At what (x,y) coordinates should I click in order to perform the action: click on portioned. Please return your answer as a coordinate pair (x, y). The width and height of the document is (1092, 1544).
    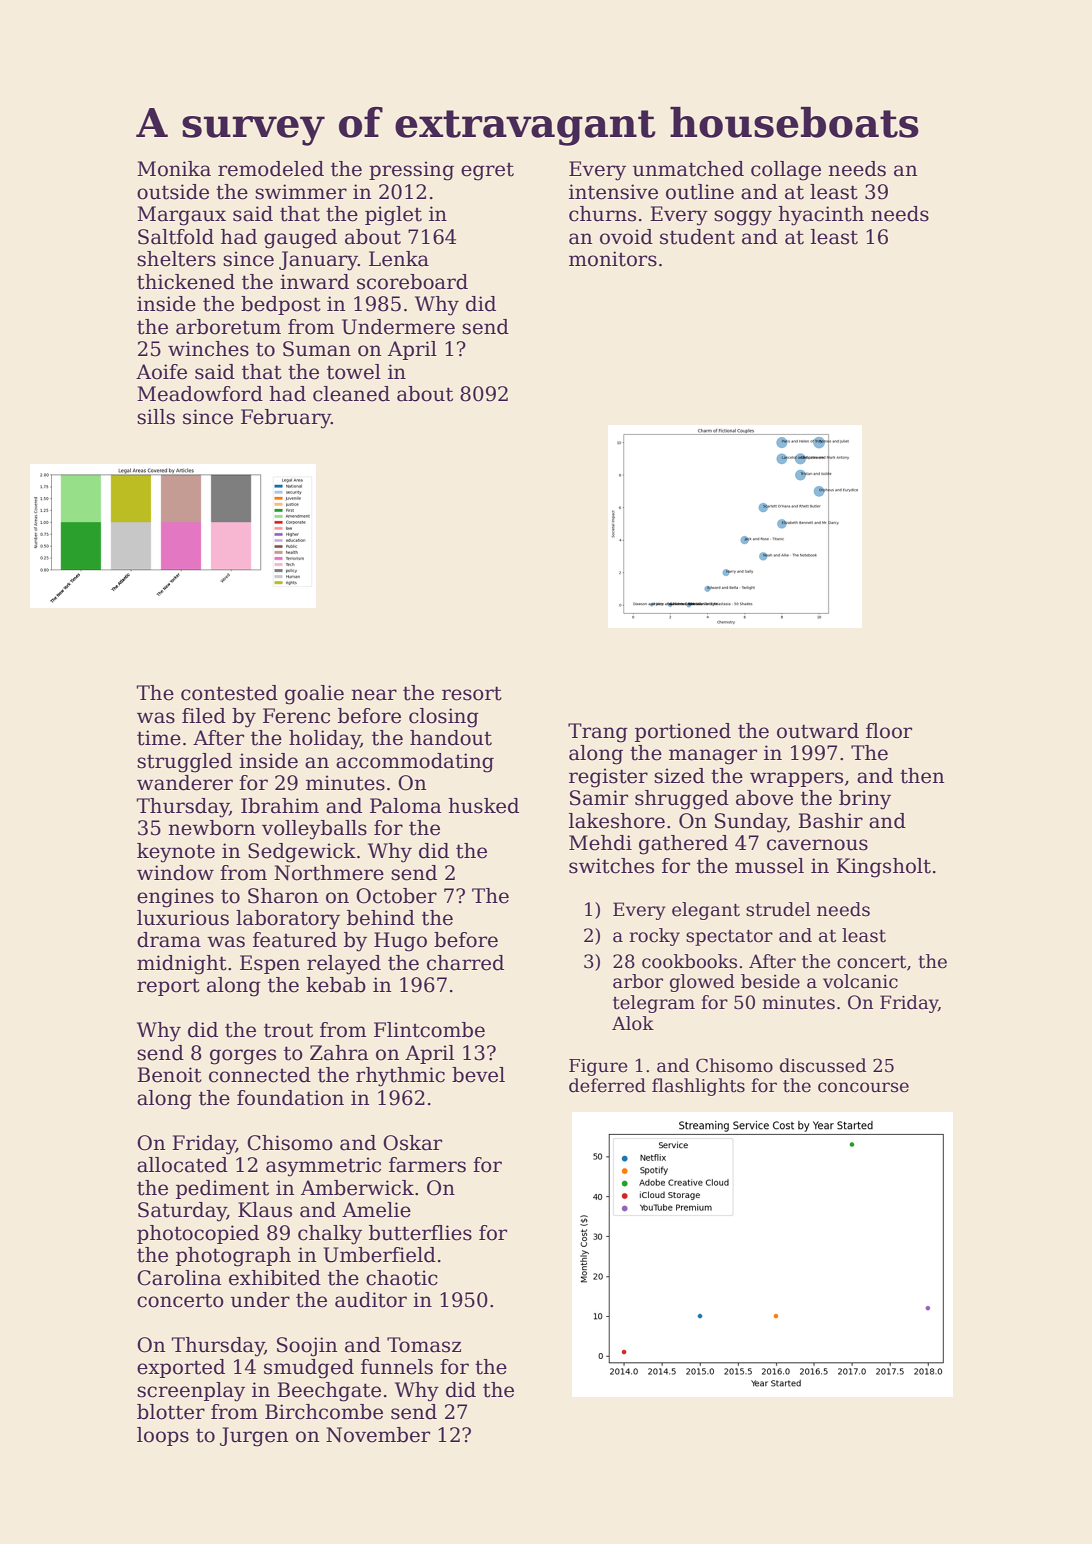
    Looking at the image, I should click on (683, 732).
